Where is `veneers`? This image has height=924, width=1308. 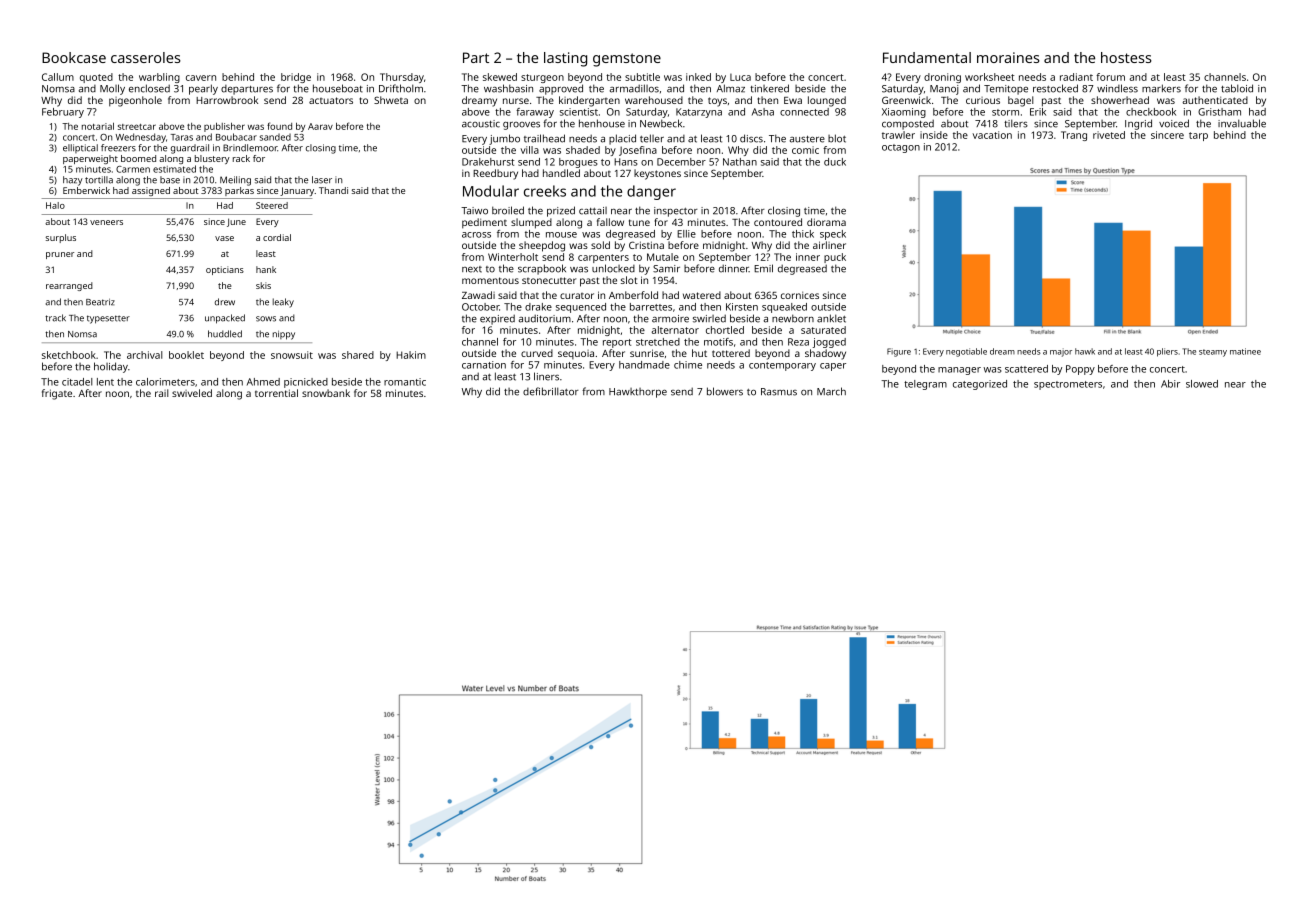 veneers is located at coordinates (106, 222).
